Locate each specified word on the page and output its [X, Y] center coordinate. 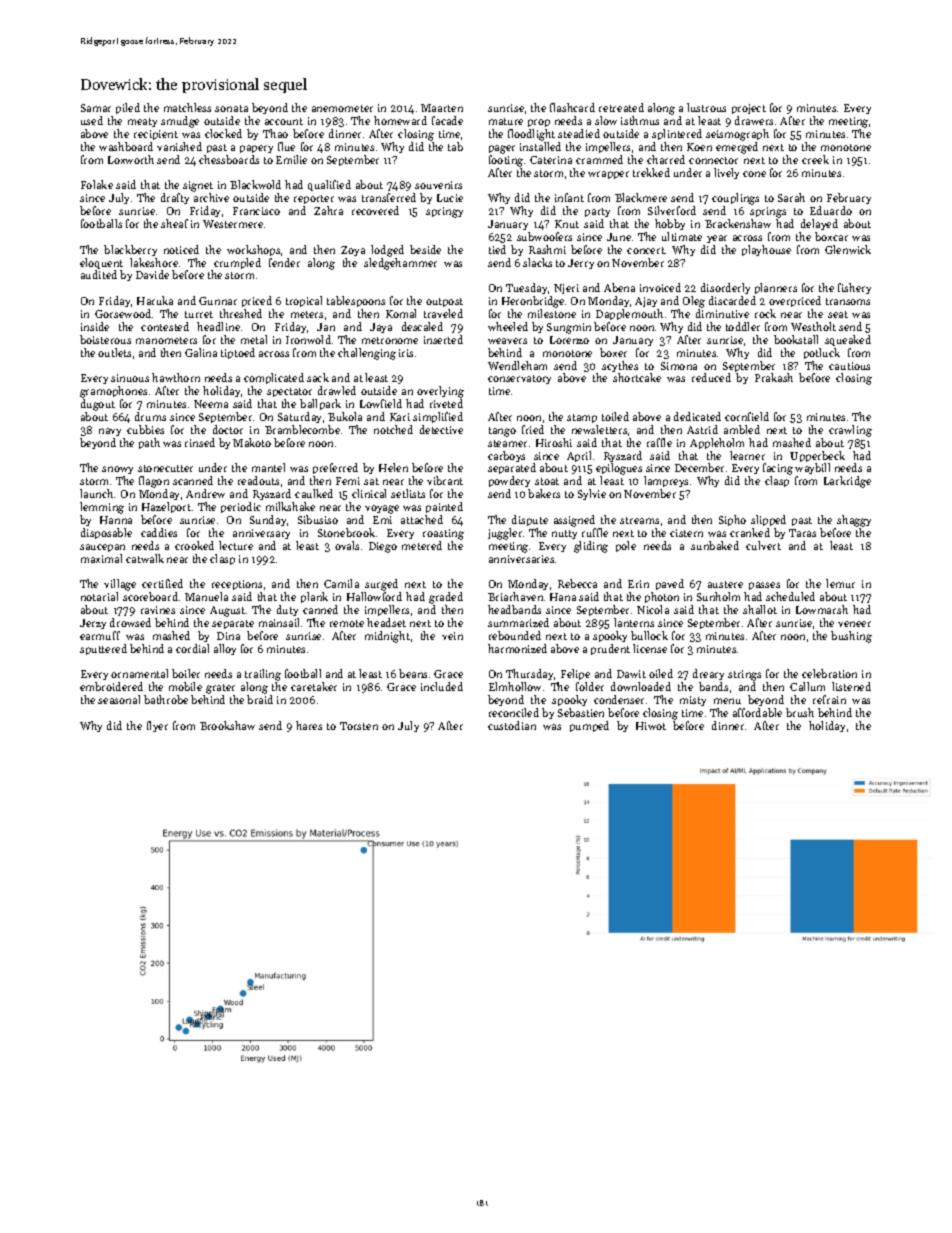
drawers [754, 120]
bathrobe [166, 699]
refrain [829, 699]
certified [162, 583]
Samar [96, 108]
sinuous [130, 378]
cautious [849, 366]
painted [444, 507]
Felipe [575, 674]
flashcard [572, 107]
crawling [850, 431]
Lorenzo [569, 340]
